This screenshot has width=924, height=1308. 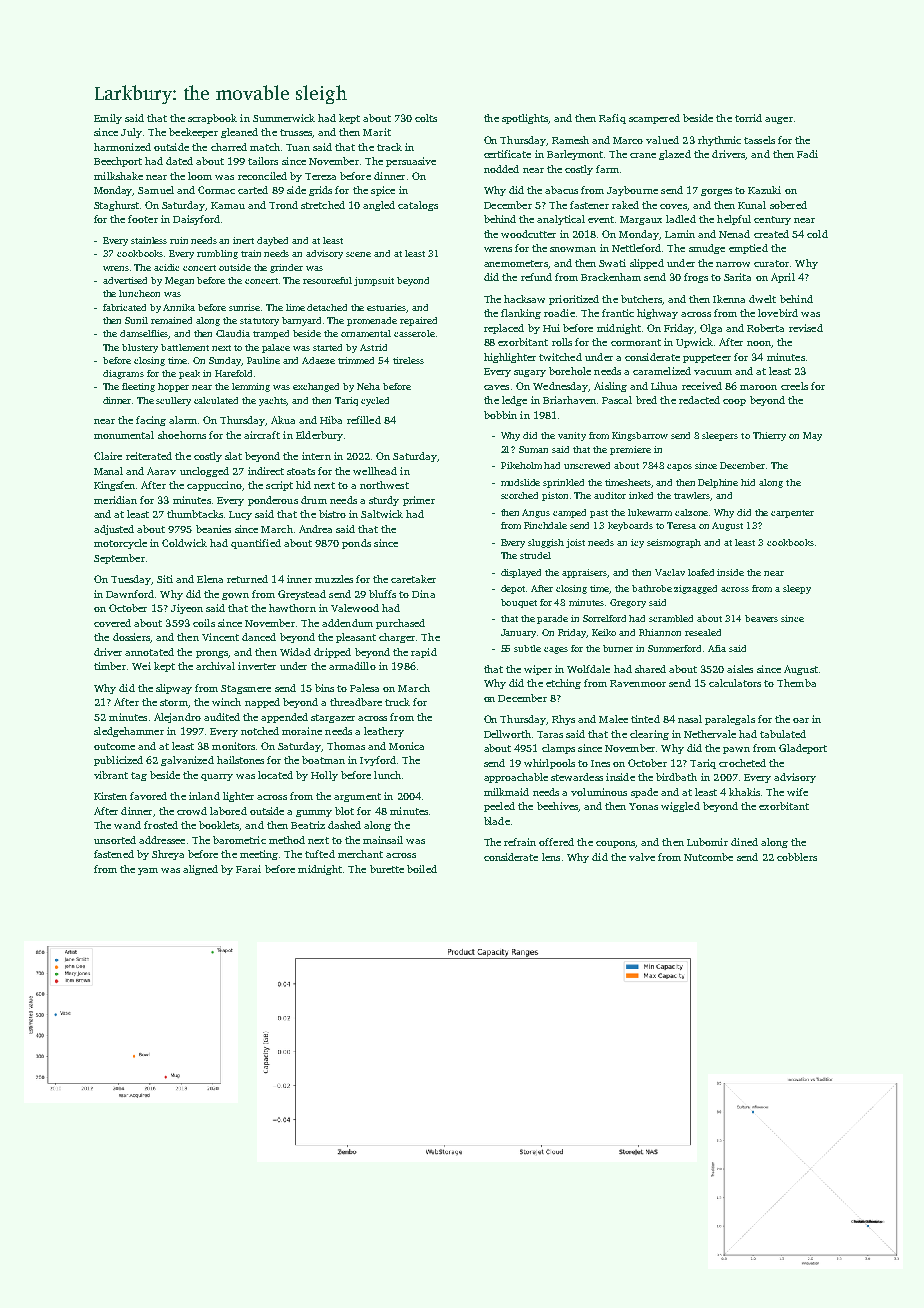 I want to click on redacted, so click(x=699, y=400).
